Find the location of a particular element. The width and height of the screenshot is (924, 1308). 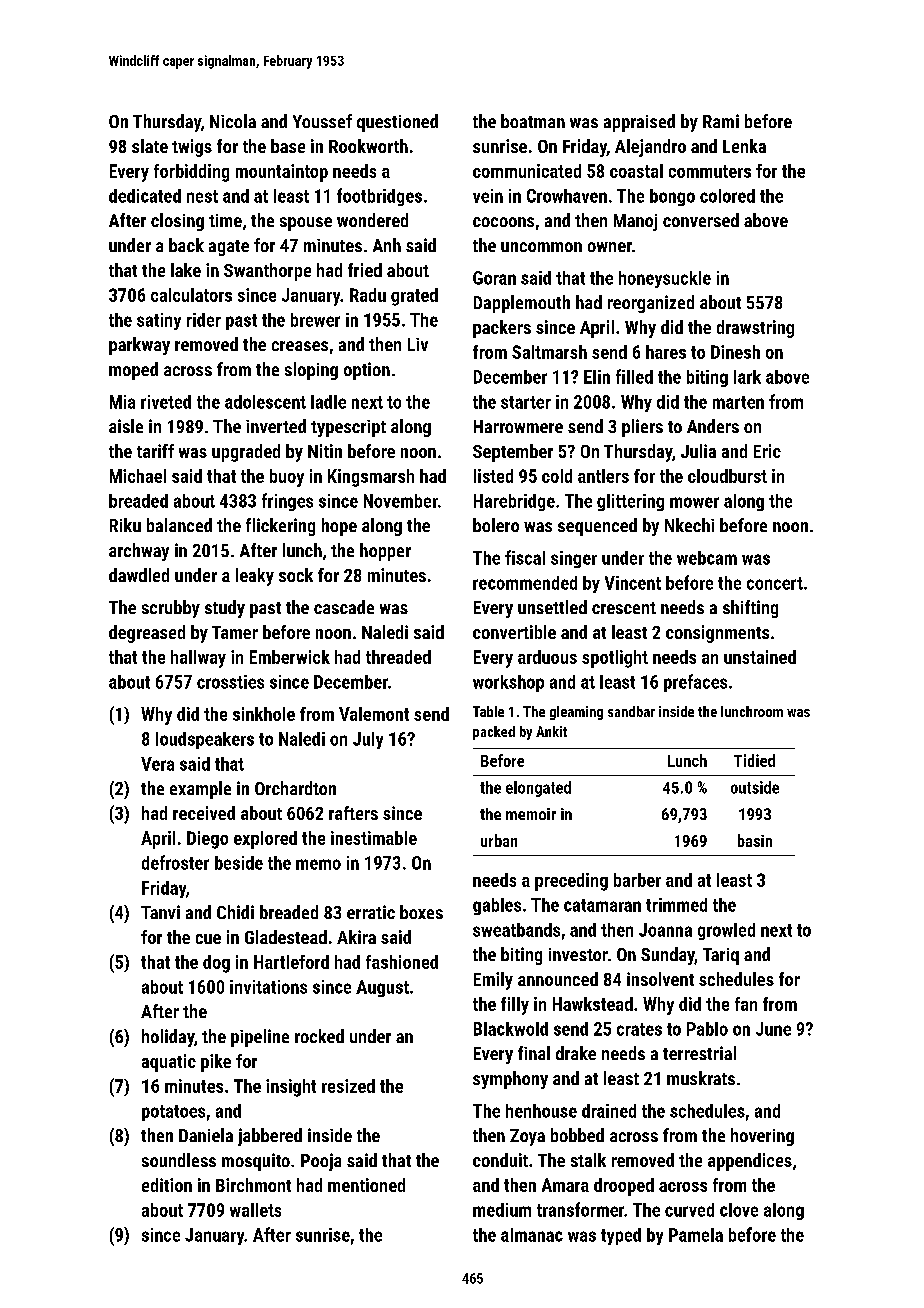

rocked is located at coordinates (319, 1036).
